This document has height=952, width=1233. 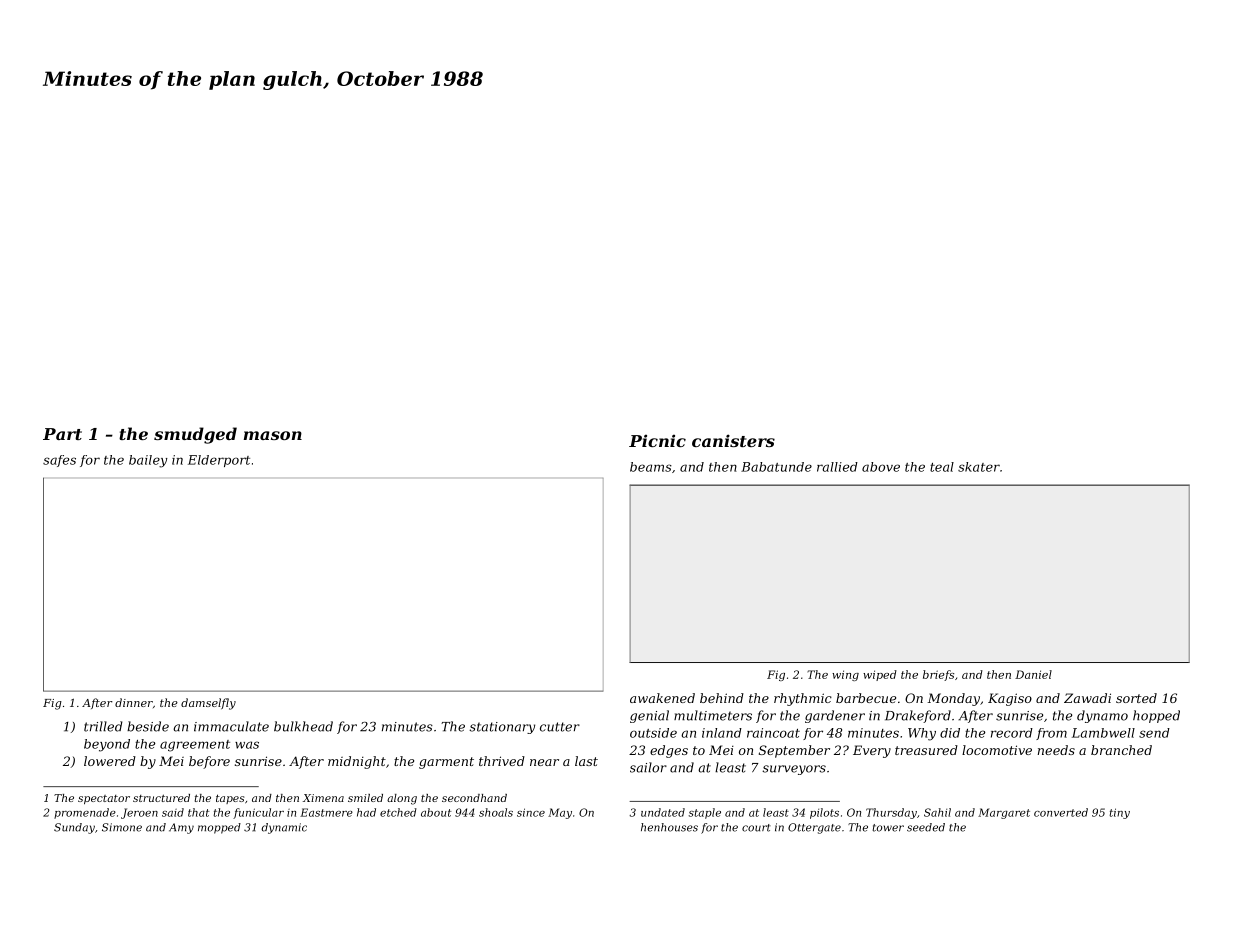 I want to click on mopped, so click(x=219, y=828).
